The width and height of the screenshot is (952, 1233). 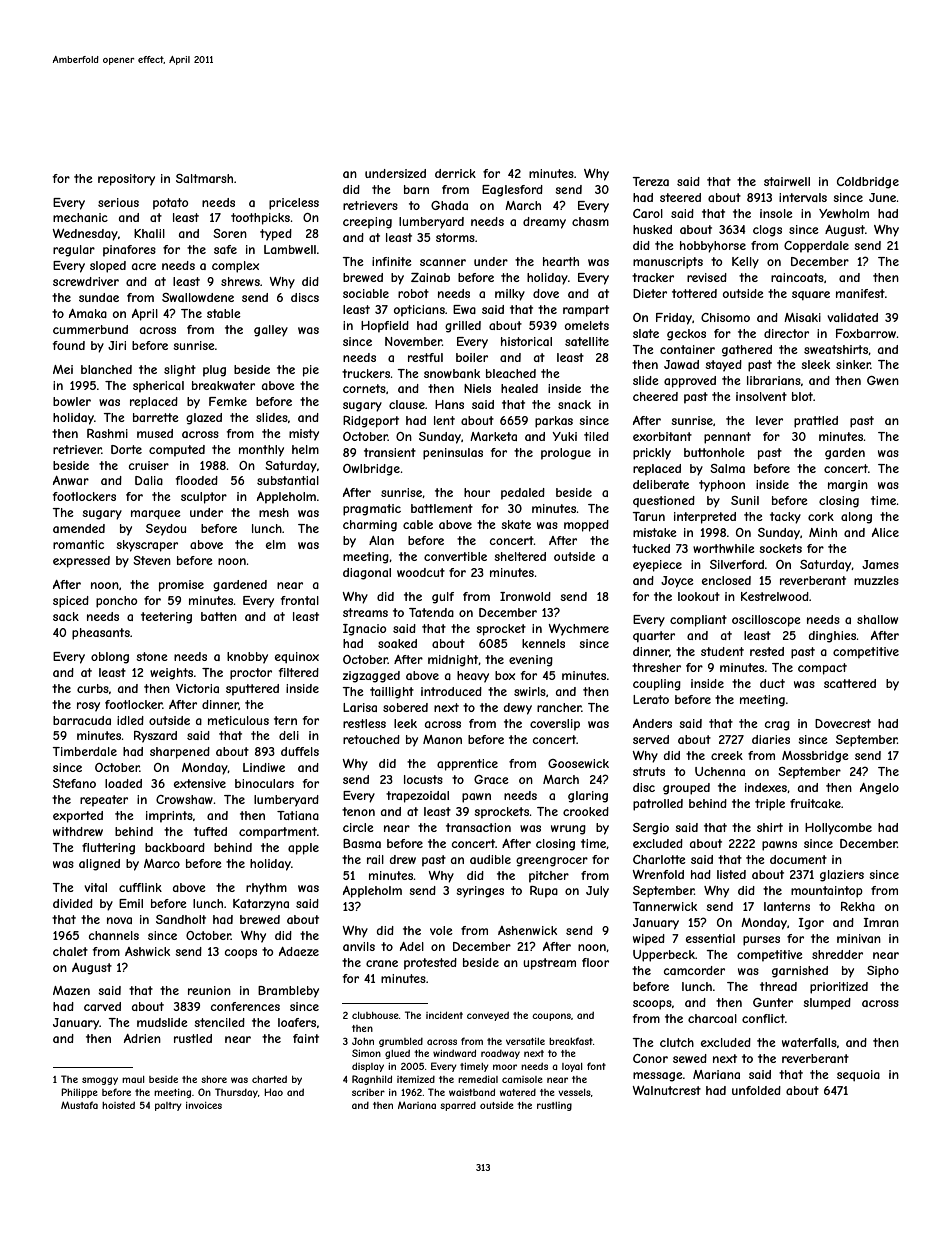 What do you see at coordinates (803, 197) in the screenshot?
I see `intervals` at bounding box center [803, 197].
